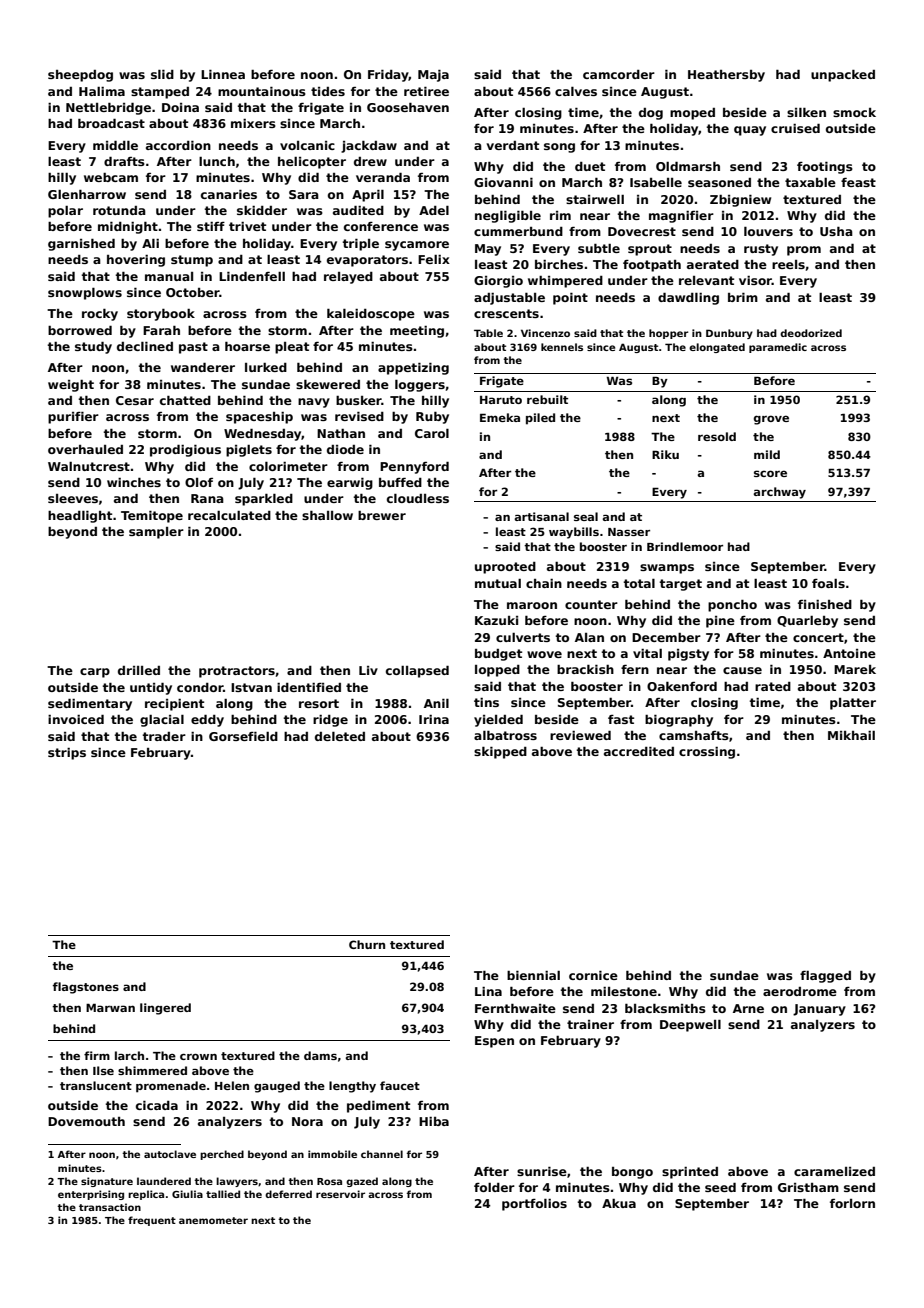 This document has width=924, height=1308. What do you see at coordinates (580, 735) in the document?
I see `reviewed` at bounding box center [580, 735].
